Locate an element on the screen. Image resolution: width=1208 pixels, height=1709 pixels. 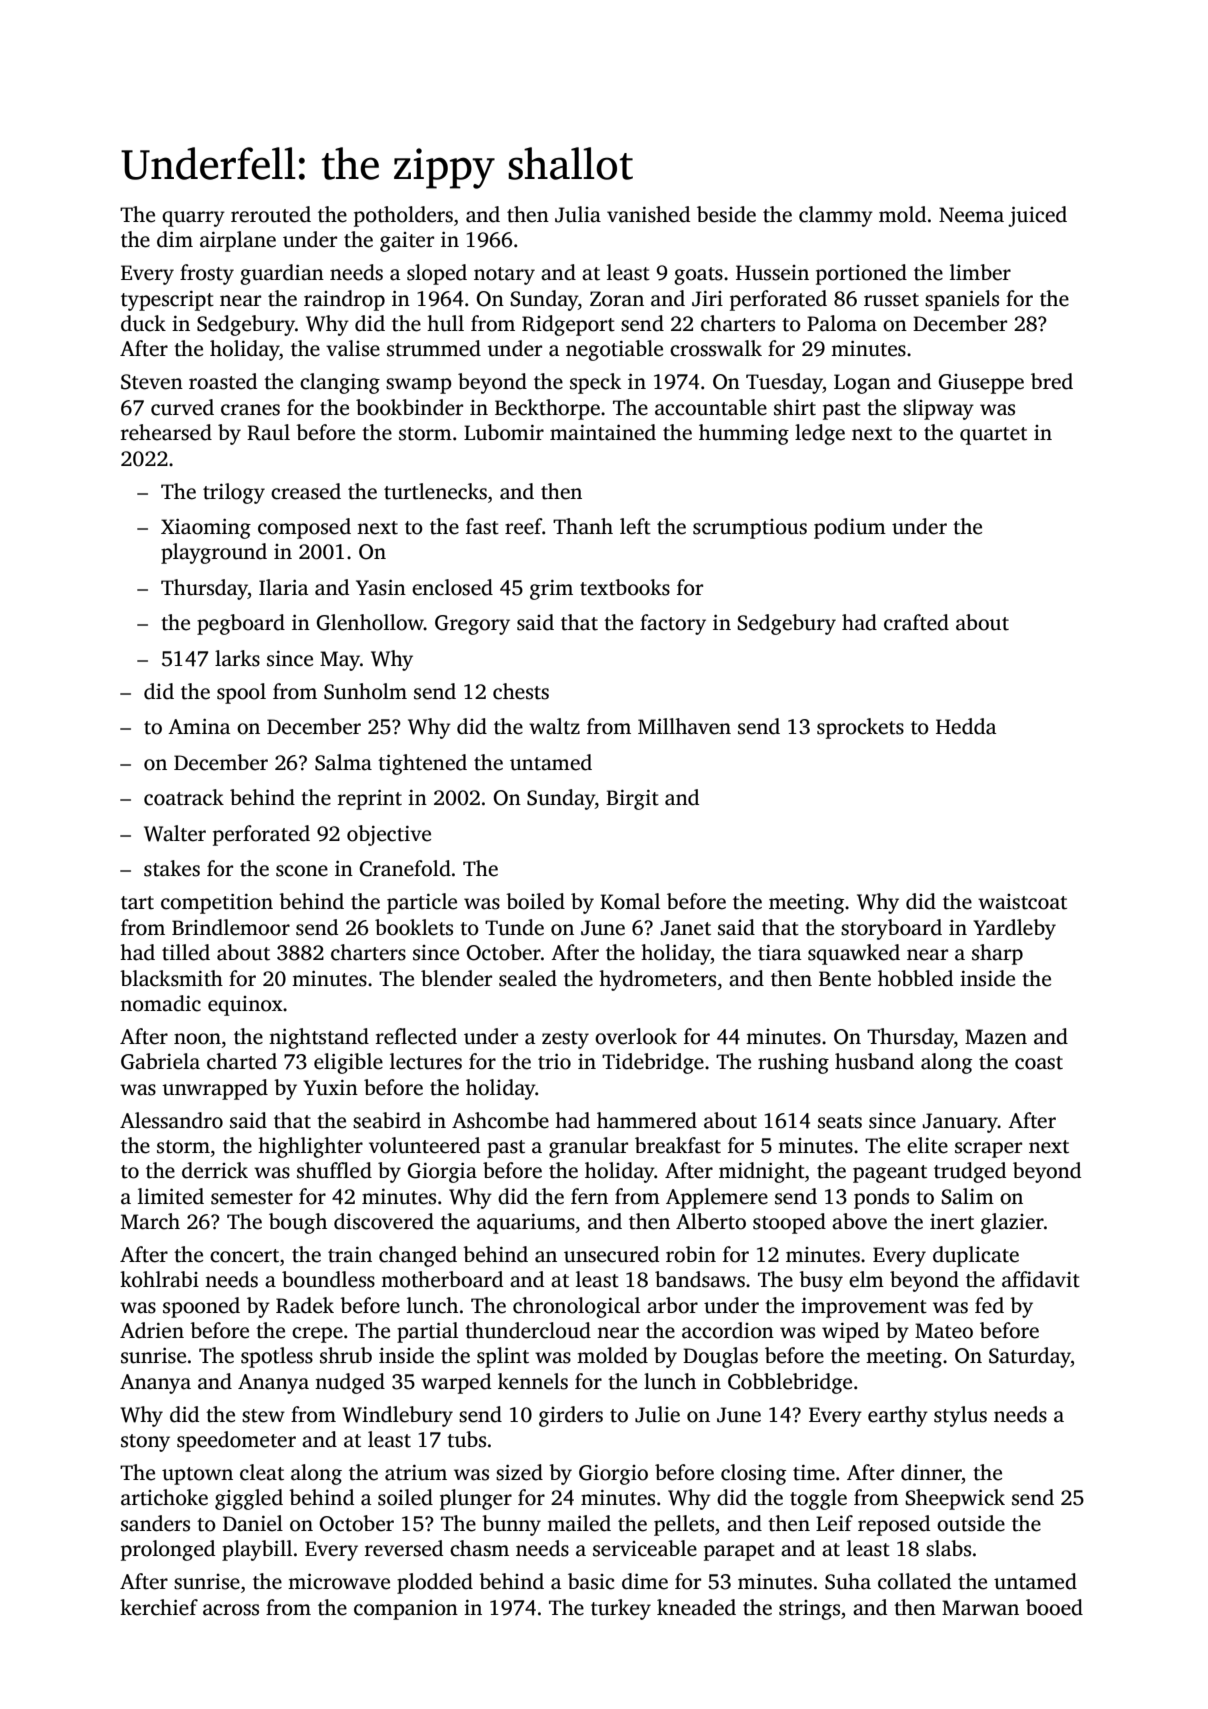
zesty is located at coordinates (565, 1040).
